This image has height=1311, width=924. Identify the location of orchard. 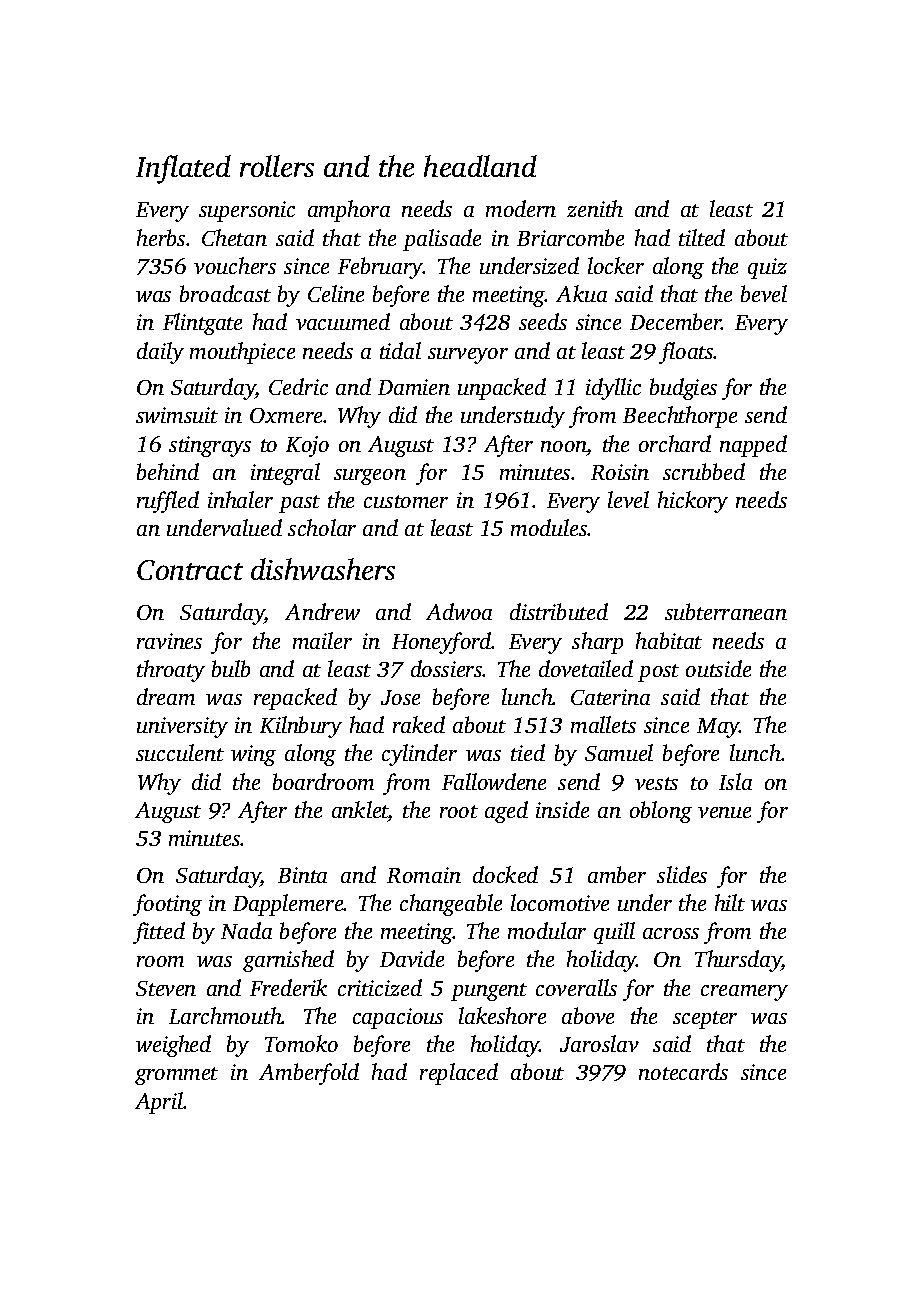
(675, 443).
